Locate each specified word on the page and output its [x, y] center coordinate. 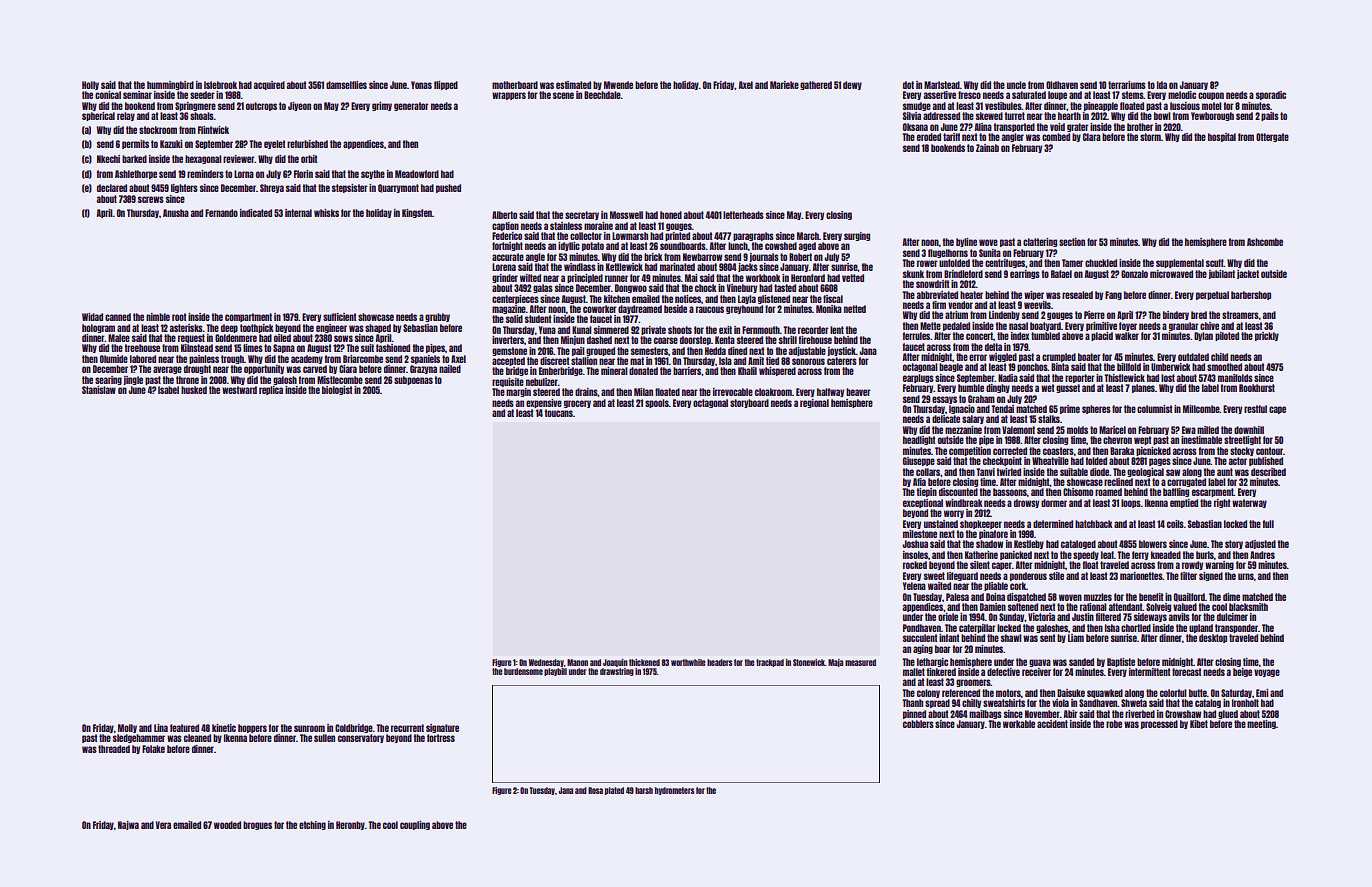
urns [1246, 576]
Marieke [784, 85]
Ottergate [1272, 137]
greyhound [744, 309]
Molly [127, 728]
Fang [1113, 295]
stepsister [350, 188]
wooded [227, 825]
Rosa [595, 790]
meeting [1261, 724]
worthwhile [688, 662]
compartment [248, 317]
